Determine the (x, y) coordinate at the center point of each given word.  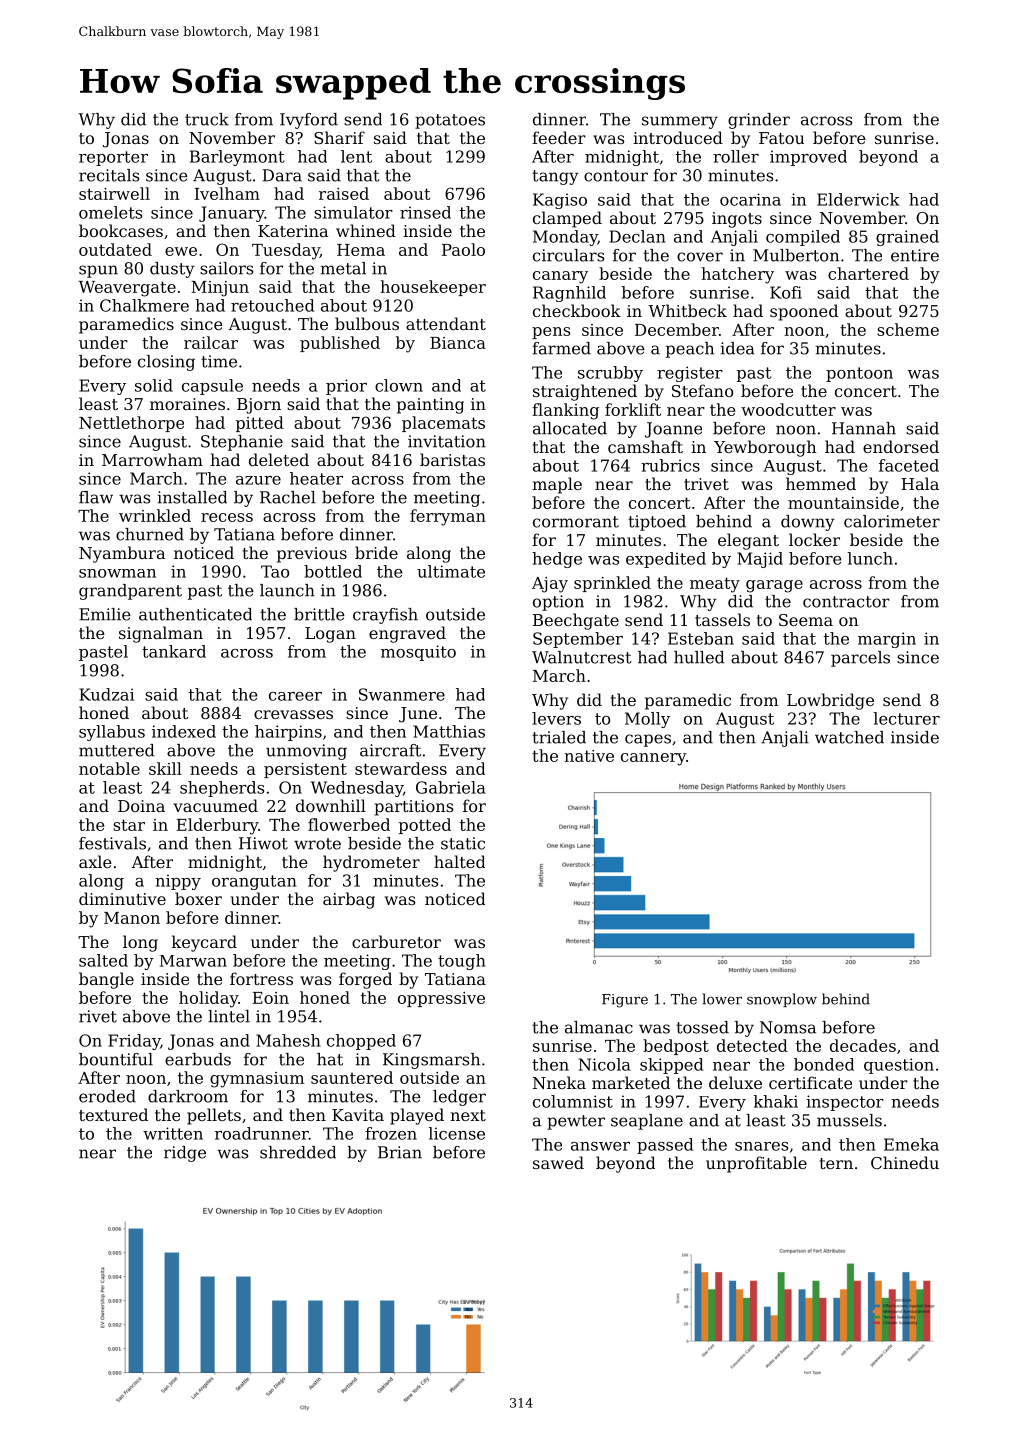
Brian (400, 1152)
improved (808, 158)
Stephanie (242, 443)
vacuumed (215, 805)
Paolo (463, 249)
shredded (298, 1152)
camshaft (645, 446)
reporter (113, 158)
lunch (870, 558)
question (899, 1066)
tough (462, 962)
